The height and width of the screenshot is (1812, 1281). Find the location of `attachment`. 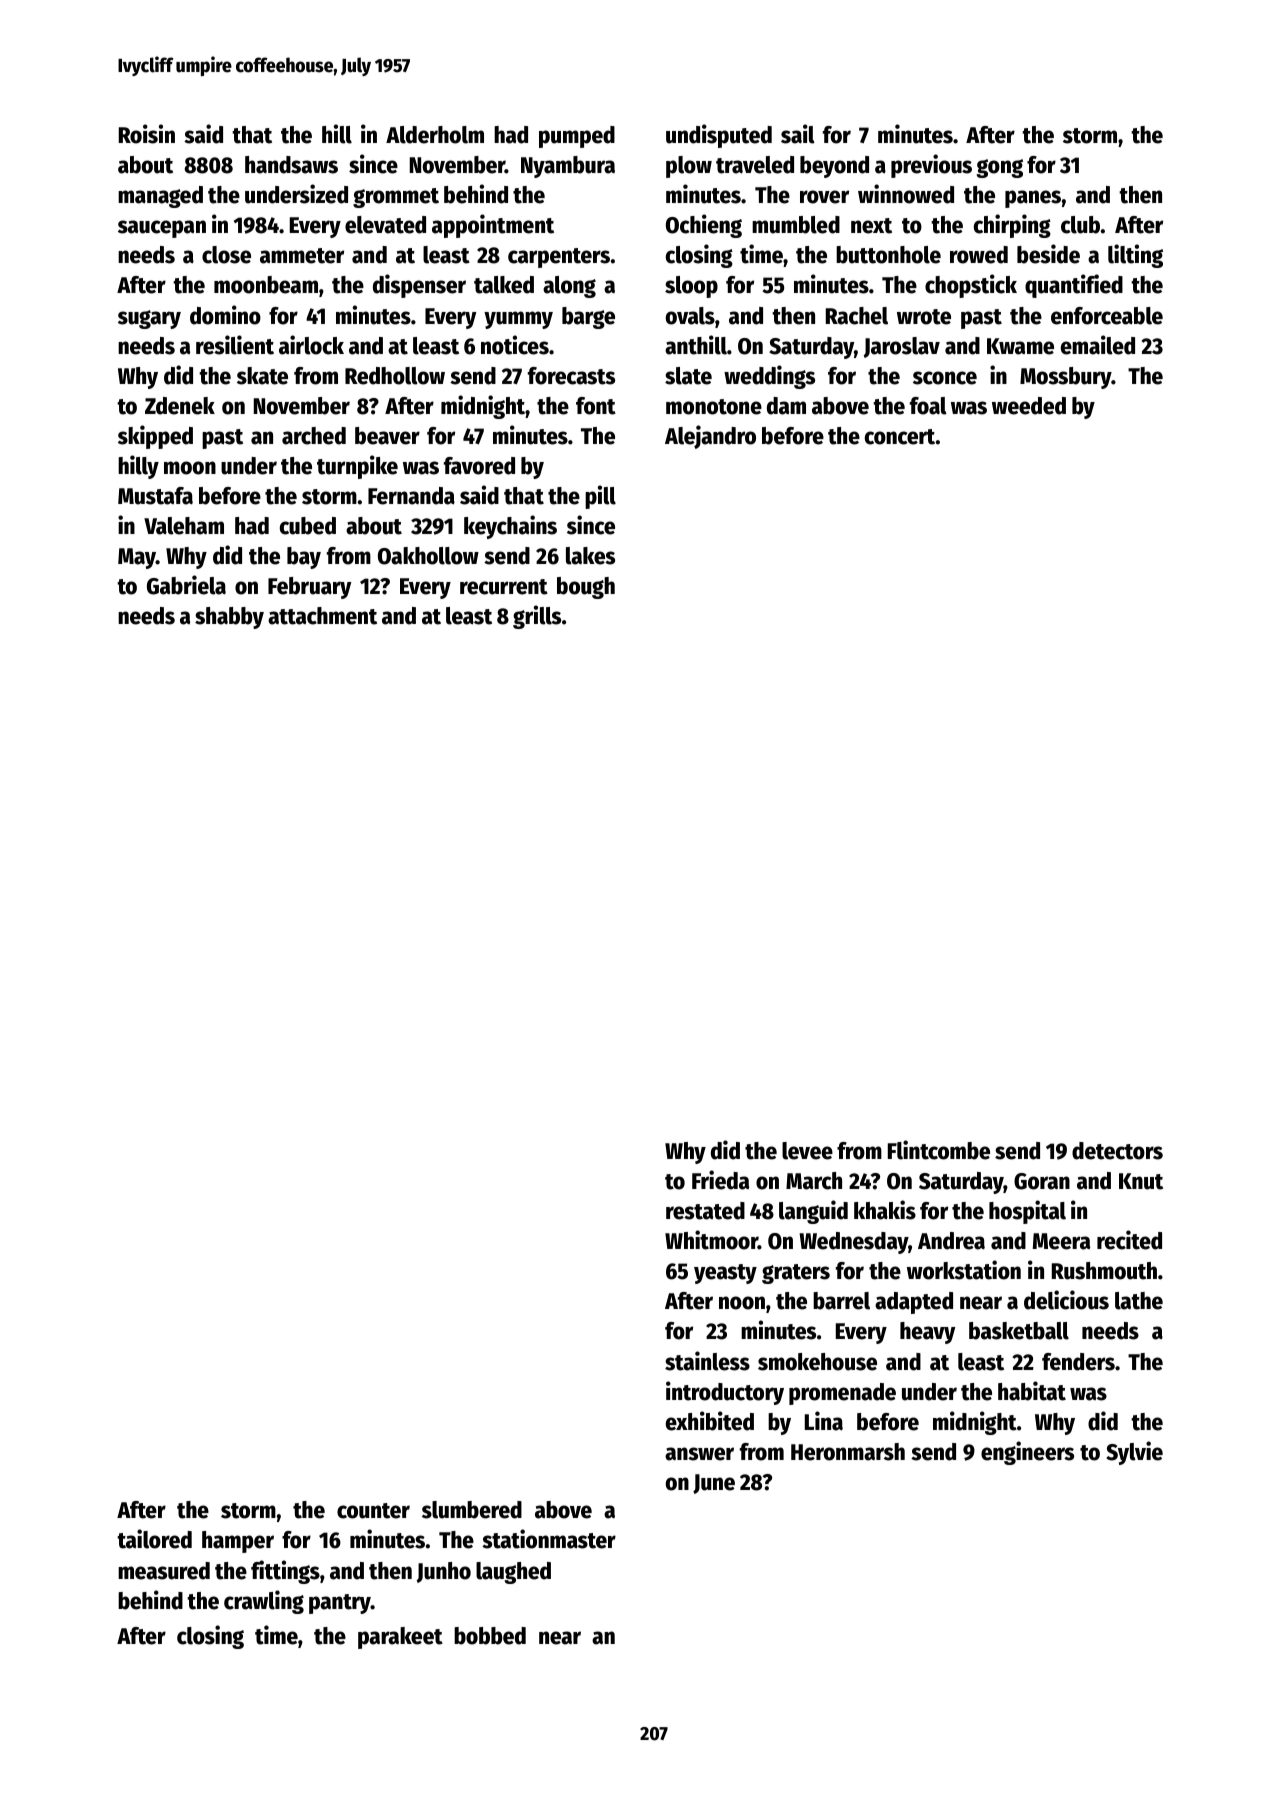

attachment is located at coordinates (322, 616).
